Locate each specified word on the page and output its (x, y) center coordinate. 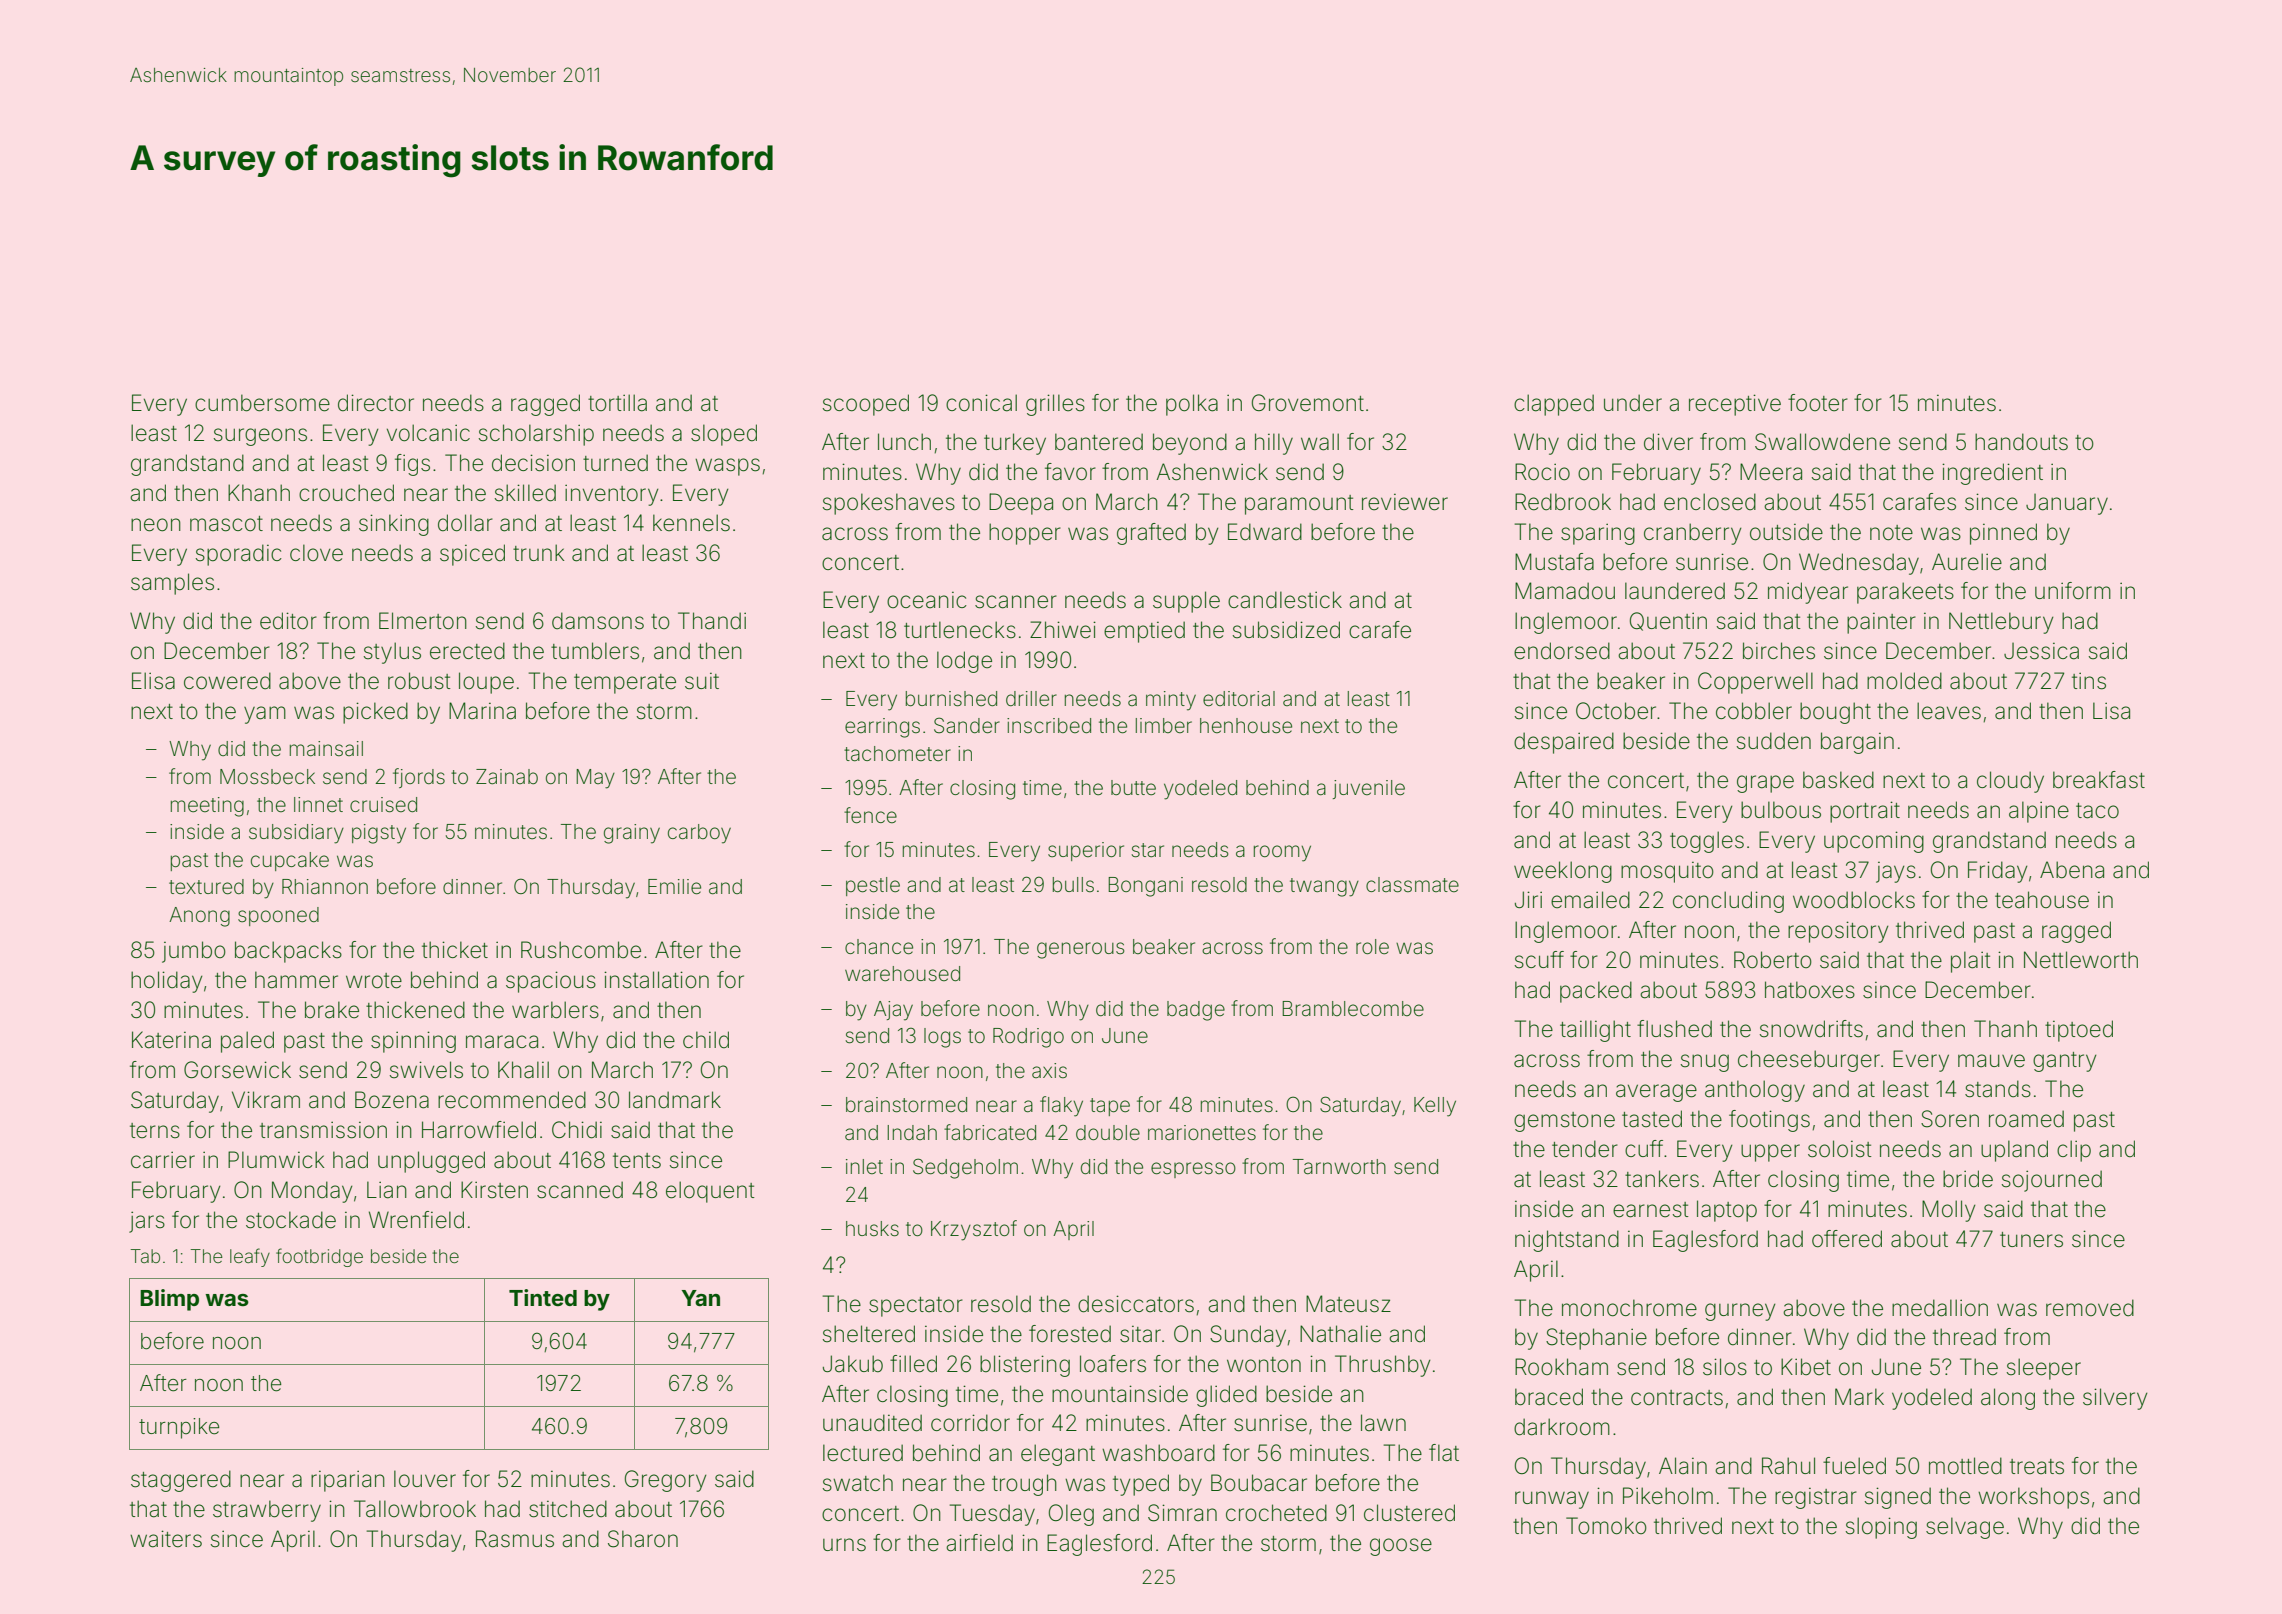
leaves (1949, 711)
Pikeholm (1668, 1496)
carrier (163, 1160)
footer (1818, 403)
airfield (979, 1543)
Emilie (674, 887)
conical (981, 403)
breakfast (2099, 780)
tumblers (595, 651)
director (376, 403)
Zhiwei (1063, 630)
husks (872, 1229)
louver (425, 1479)
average (1656, 1093)
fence (870, 815)
